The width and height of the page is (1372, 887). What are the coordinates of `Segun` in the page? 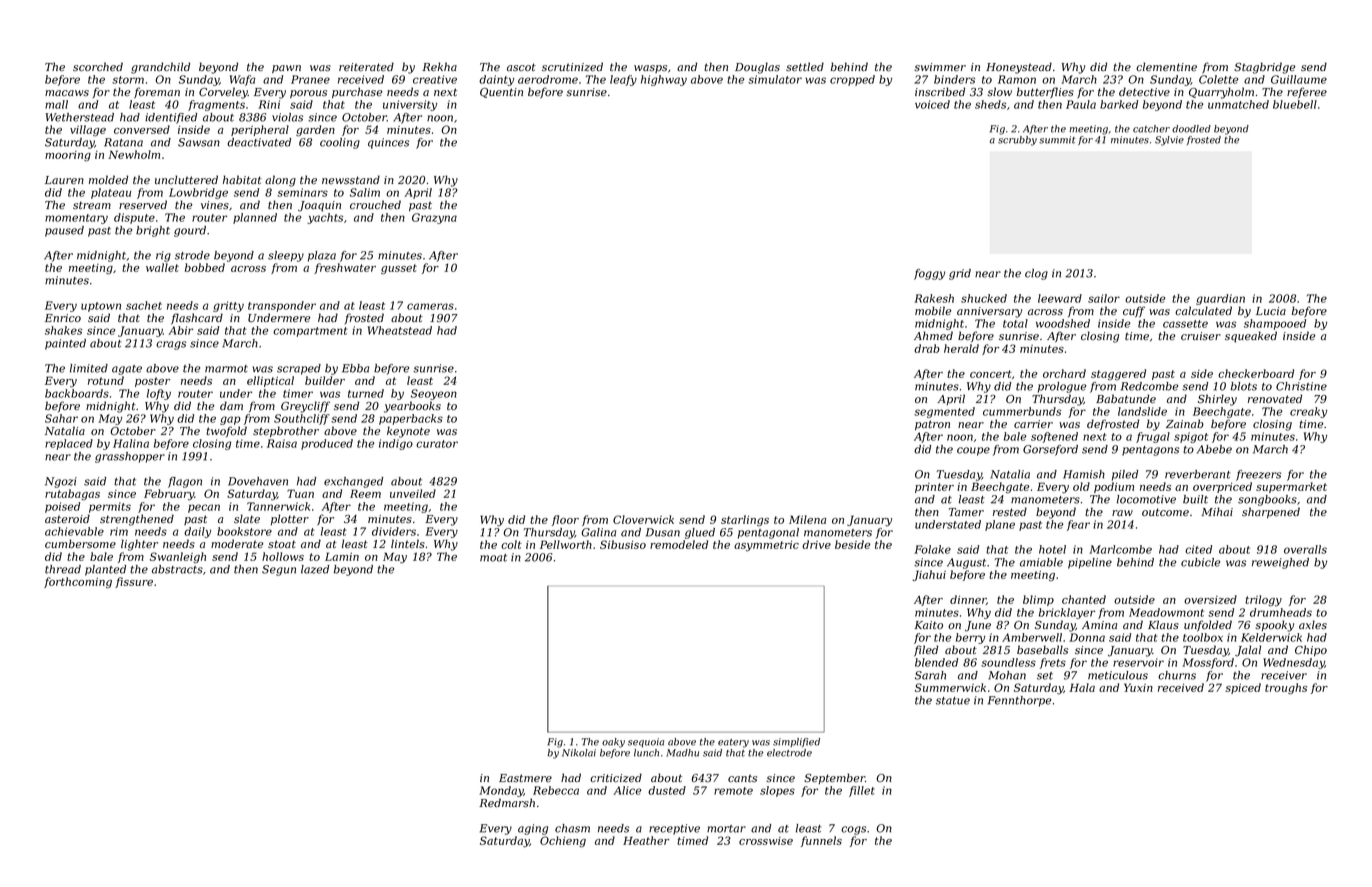 It's located at (279, 570).
